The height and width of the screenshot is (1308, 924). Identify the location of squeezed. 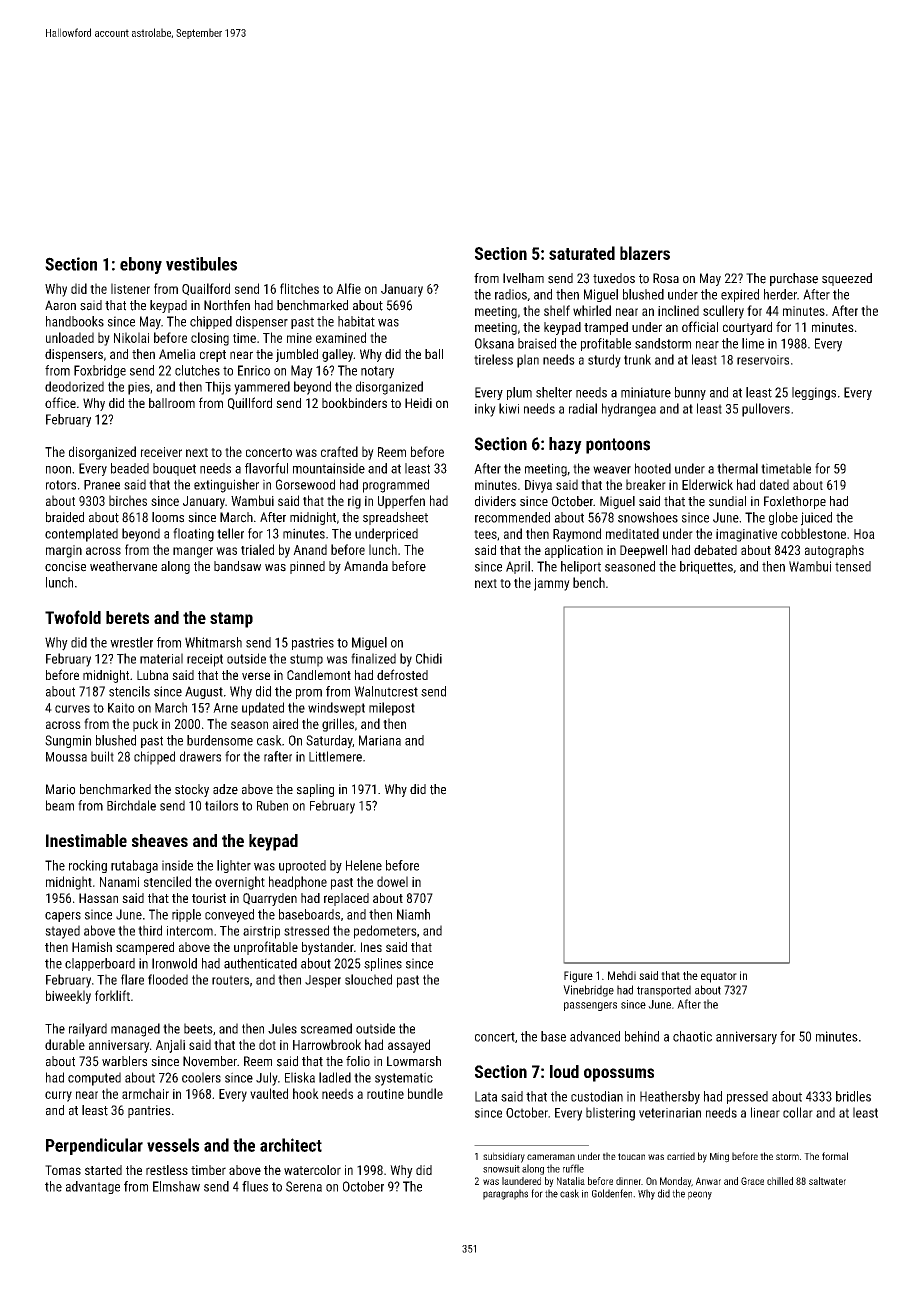
(847, 279).
